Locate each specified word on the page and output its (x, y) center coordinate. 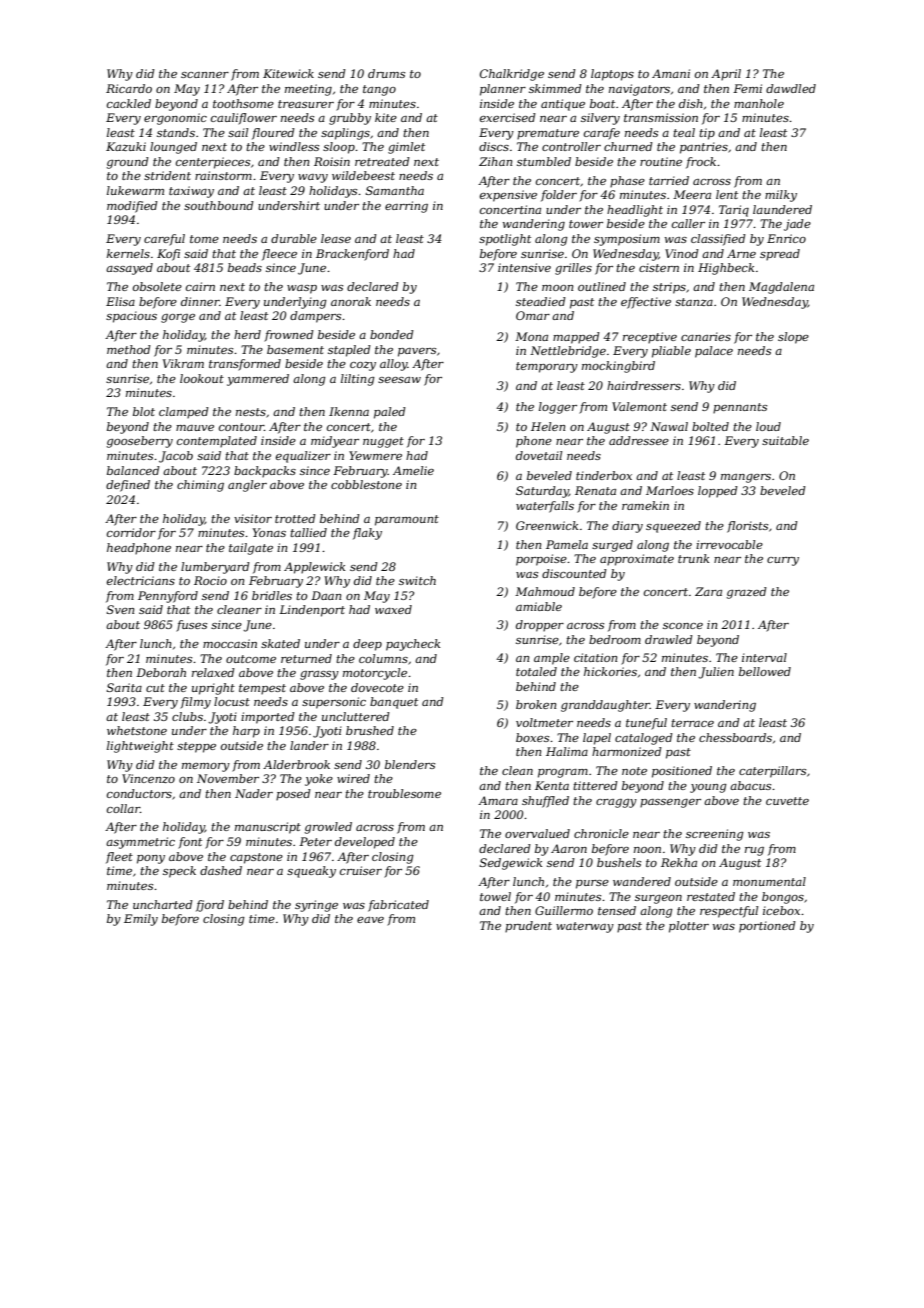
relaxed (213, 672)
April (726, 75)
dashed (221, 870)
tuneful (646, 724)
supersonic (334, 703)
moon (557, 288)
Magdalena (781, 288)
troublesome (404, 793)
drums (386, 73)
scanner (205, 75)
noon (647, 850)
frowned (289, 336)
